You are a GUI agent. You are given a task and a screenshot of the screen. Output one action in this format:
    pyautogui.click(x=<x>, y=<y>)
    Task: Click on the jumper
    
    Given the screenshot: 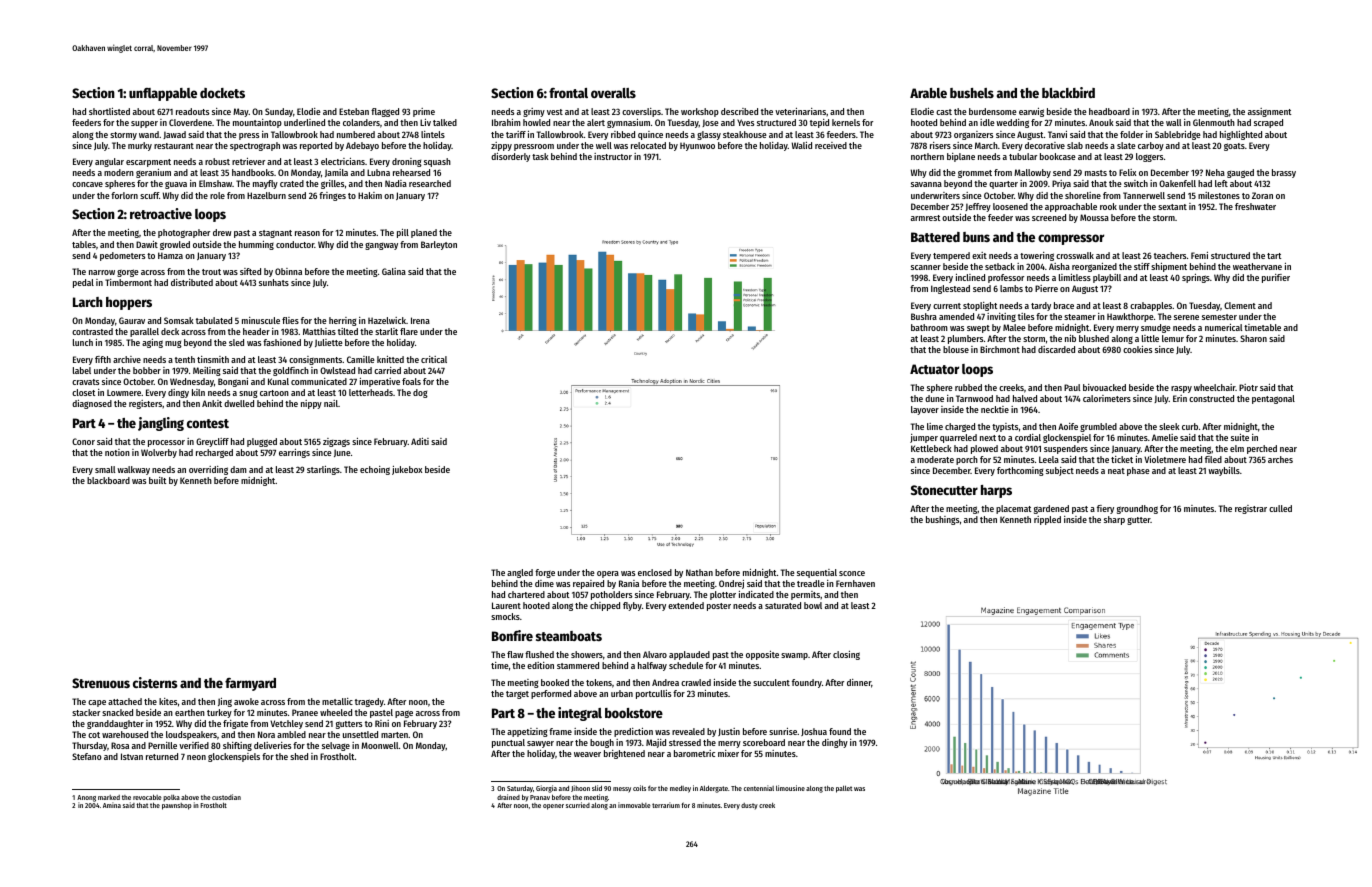 What is the action you would take?
    pyautogui.click(x=924, y=438)
